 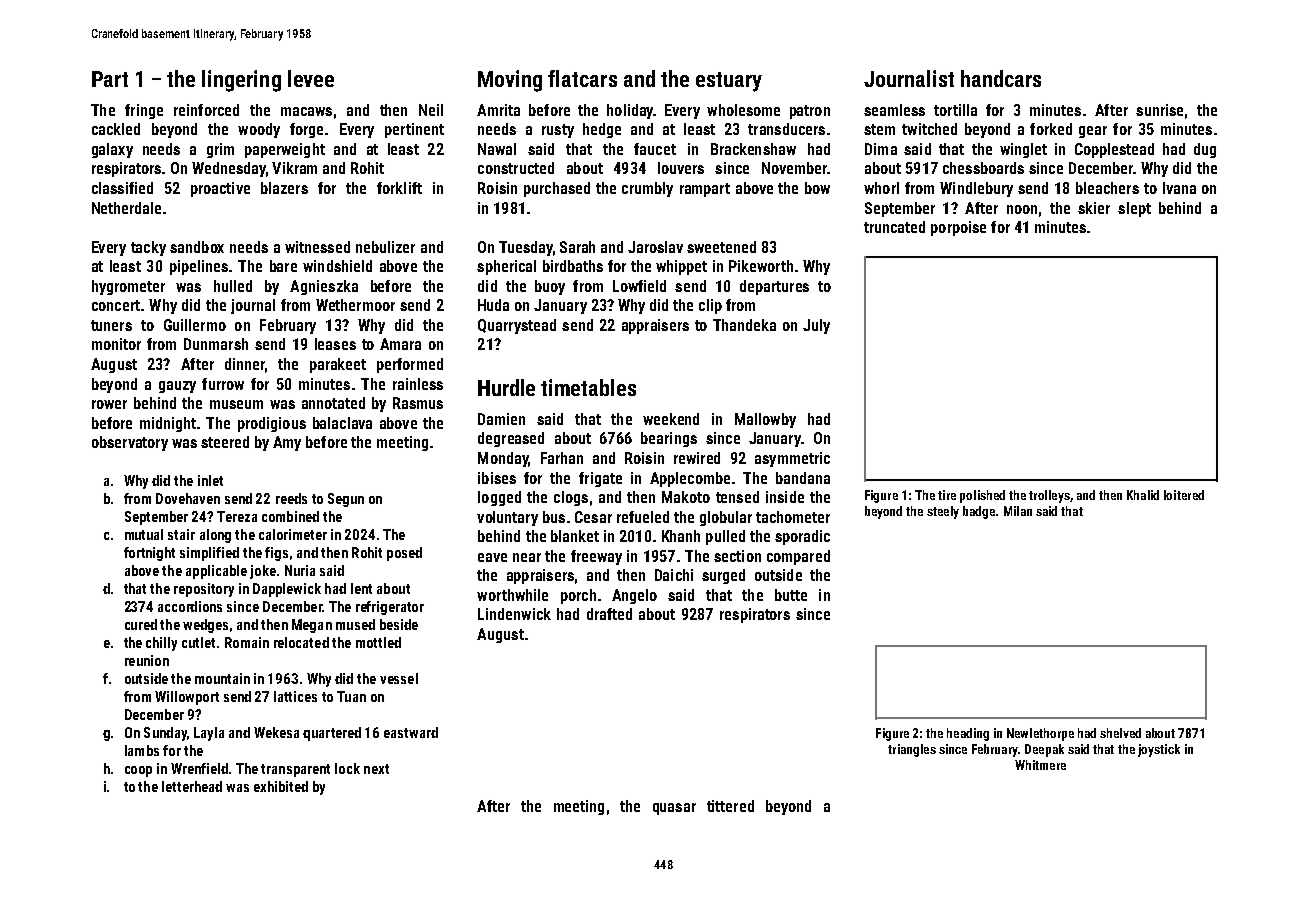 I want to click on purchased, so click(x=557, y=189).
